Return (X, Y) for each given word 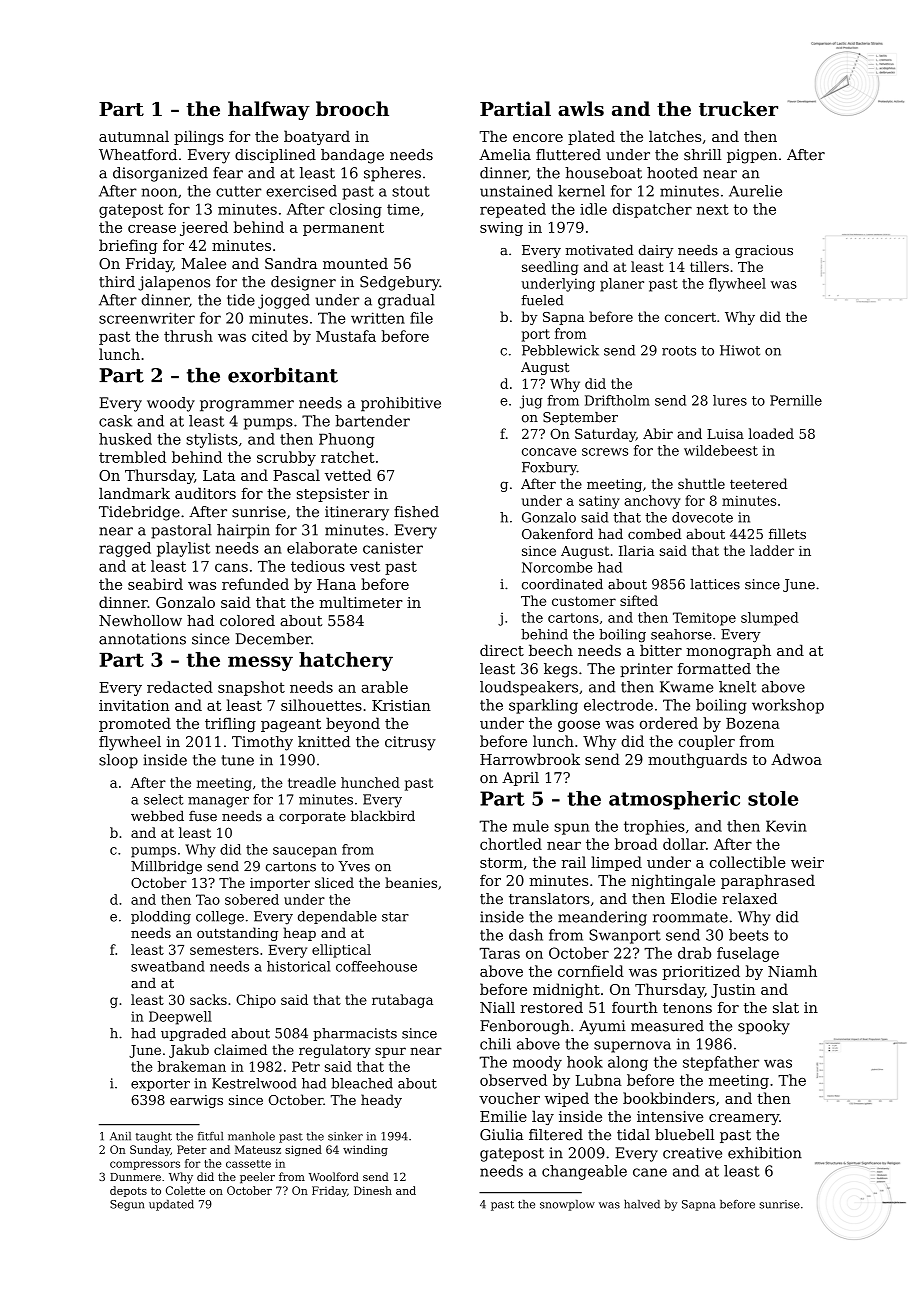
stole (773, 798)
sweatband (168, 966)
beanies (411, 882)
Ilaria (636, 550)
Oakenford (557, 533)
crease (152, 229)
